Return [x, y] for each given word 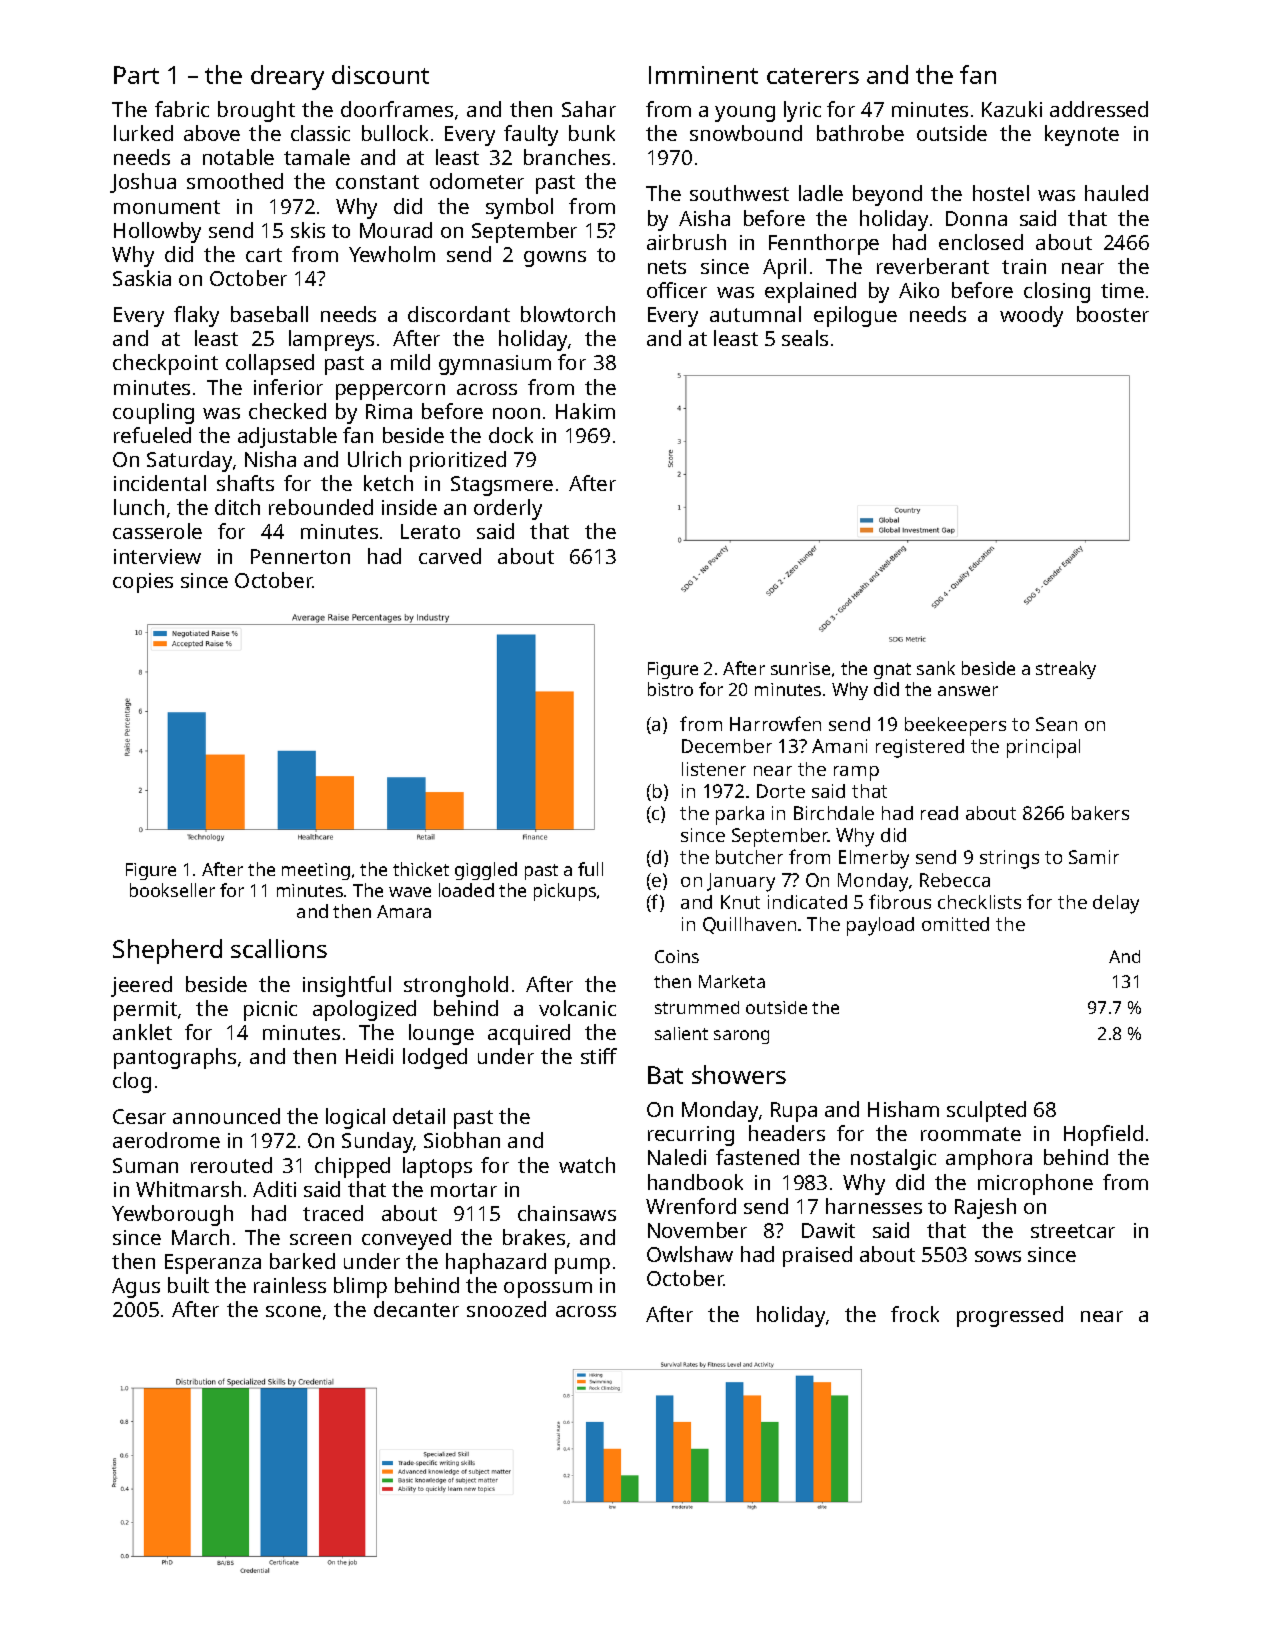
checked [287, 411]
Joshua [143, 183]
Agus [136, 1288]
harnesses [874, 1206]
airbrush [686, 242]
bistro [670, 689]
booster [1113, 314]
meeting [316, 871]
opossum [548, 1290]
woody [1031, 316]
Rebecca [955, 880]
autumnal [755, 314]
